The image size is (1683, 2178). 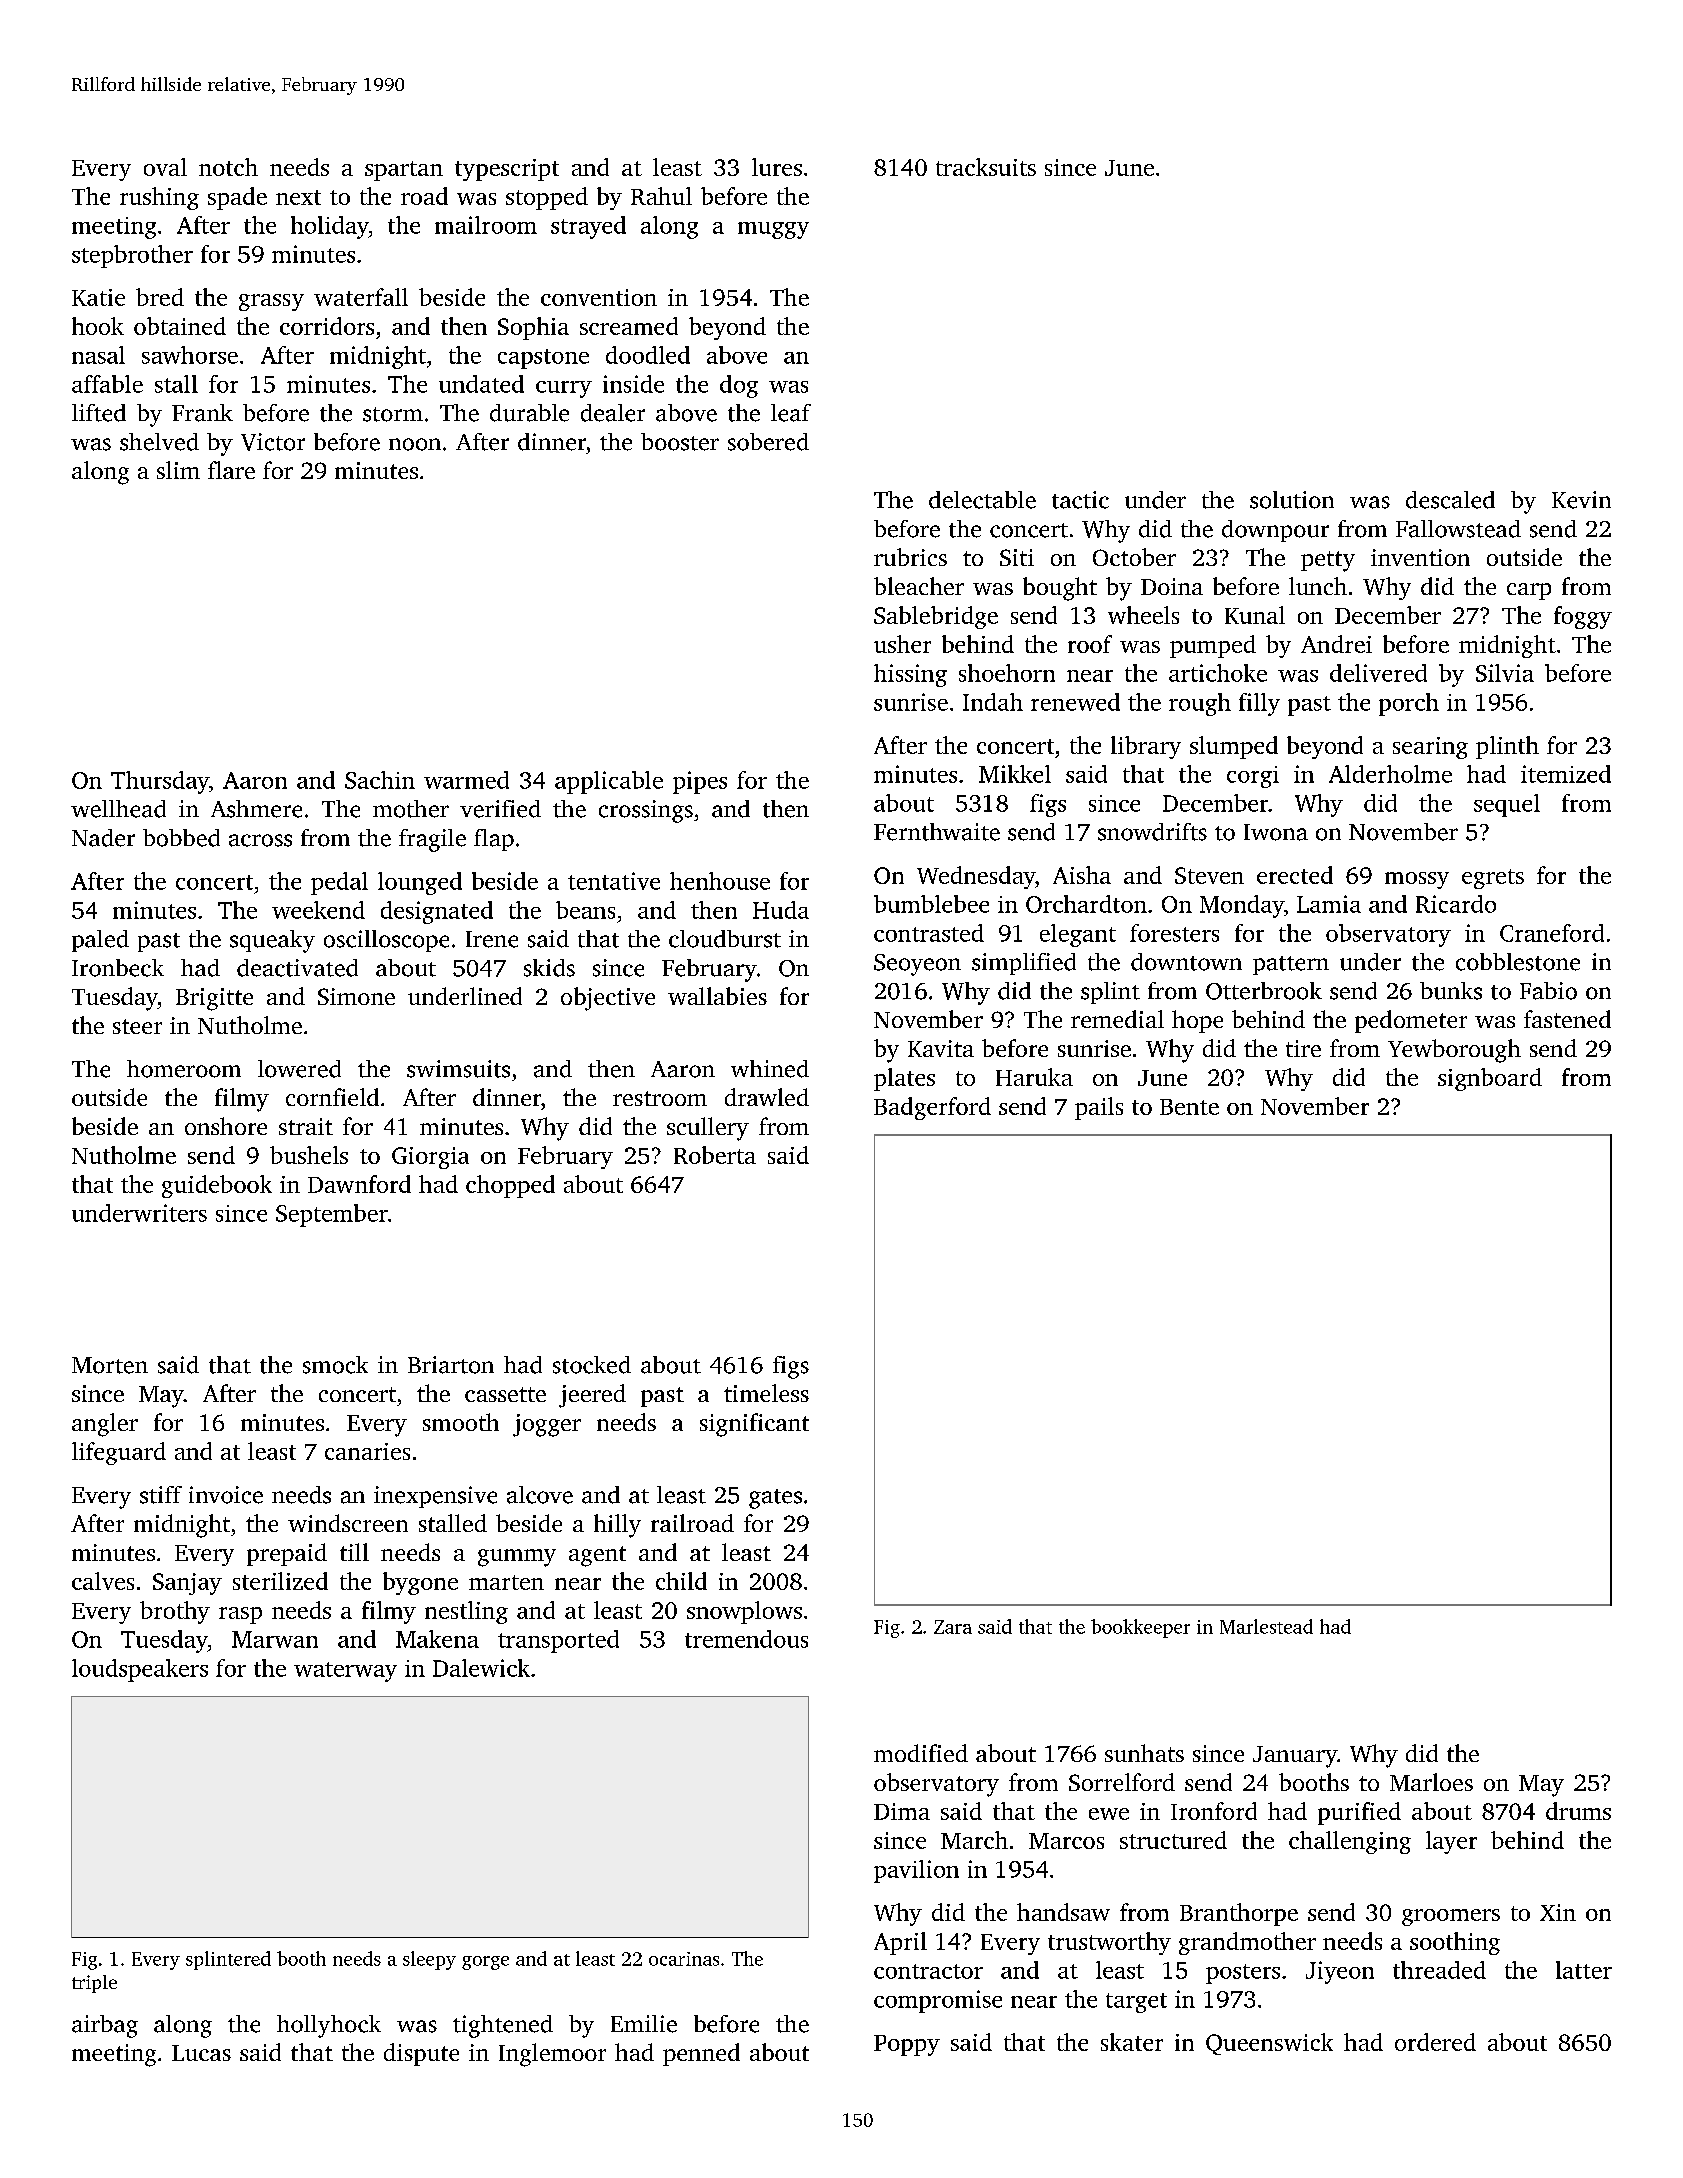 I want to click on Bente, so click(x=1189, y=1107).
